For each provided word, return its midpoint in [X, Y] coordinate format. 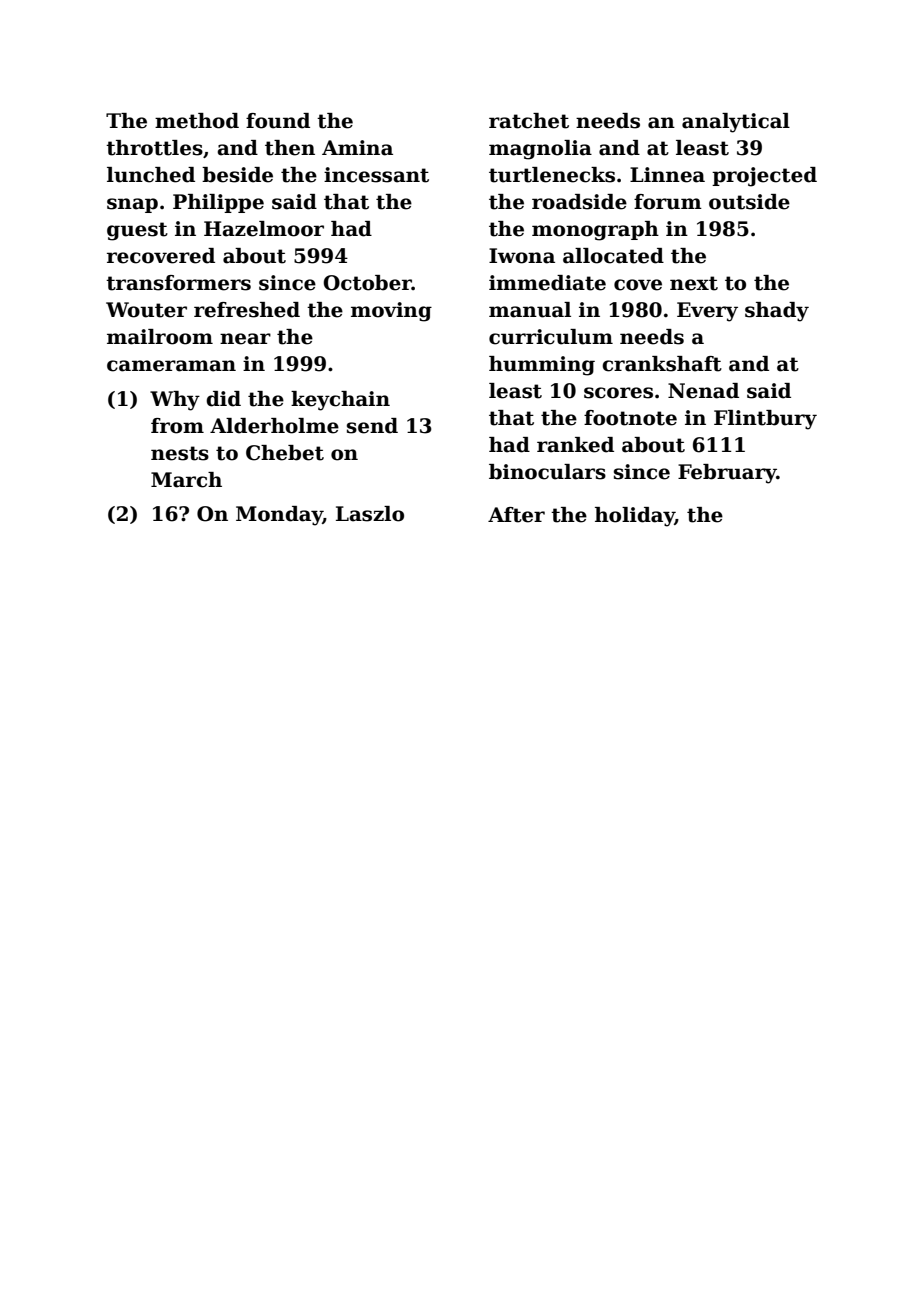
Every [707, 312]
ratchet [529, 121]
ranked [575, 445]
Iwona [522, 256]
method [197, 121]
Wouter [146, 310]
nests [180, 453]
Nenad [703, 391]
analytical [736, 123]
